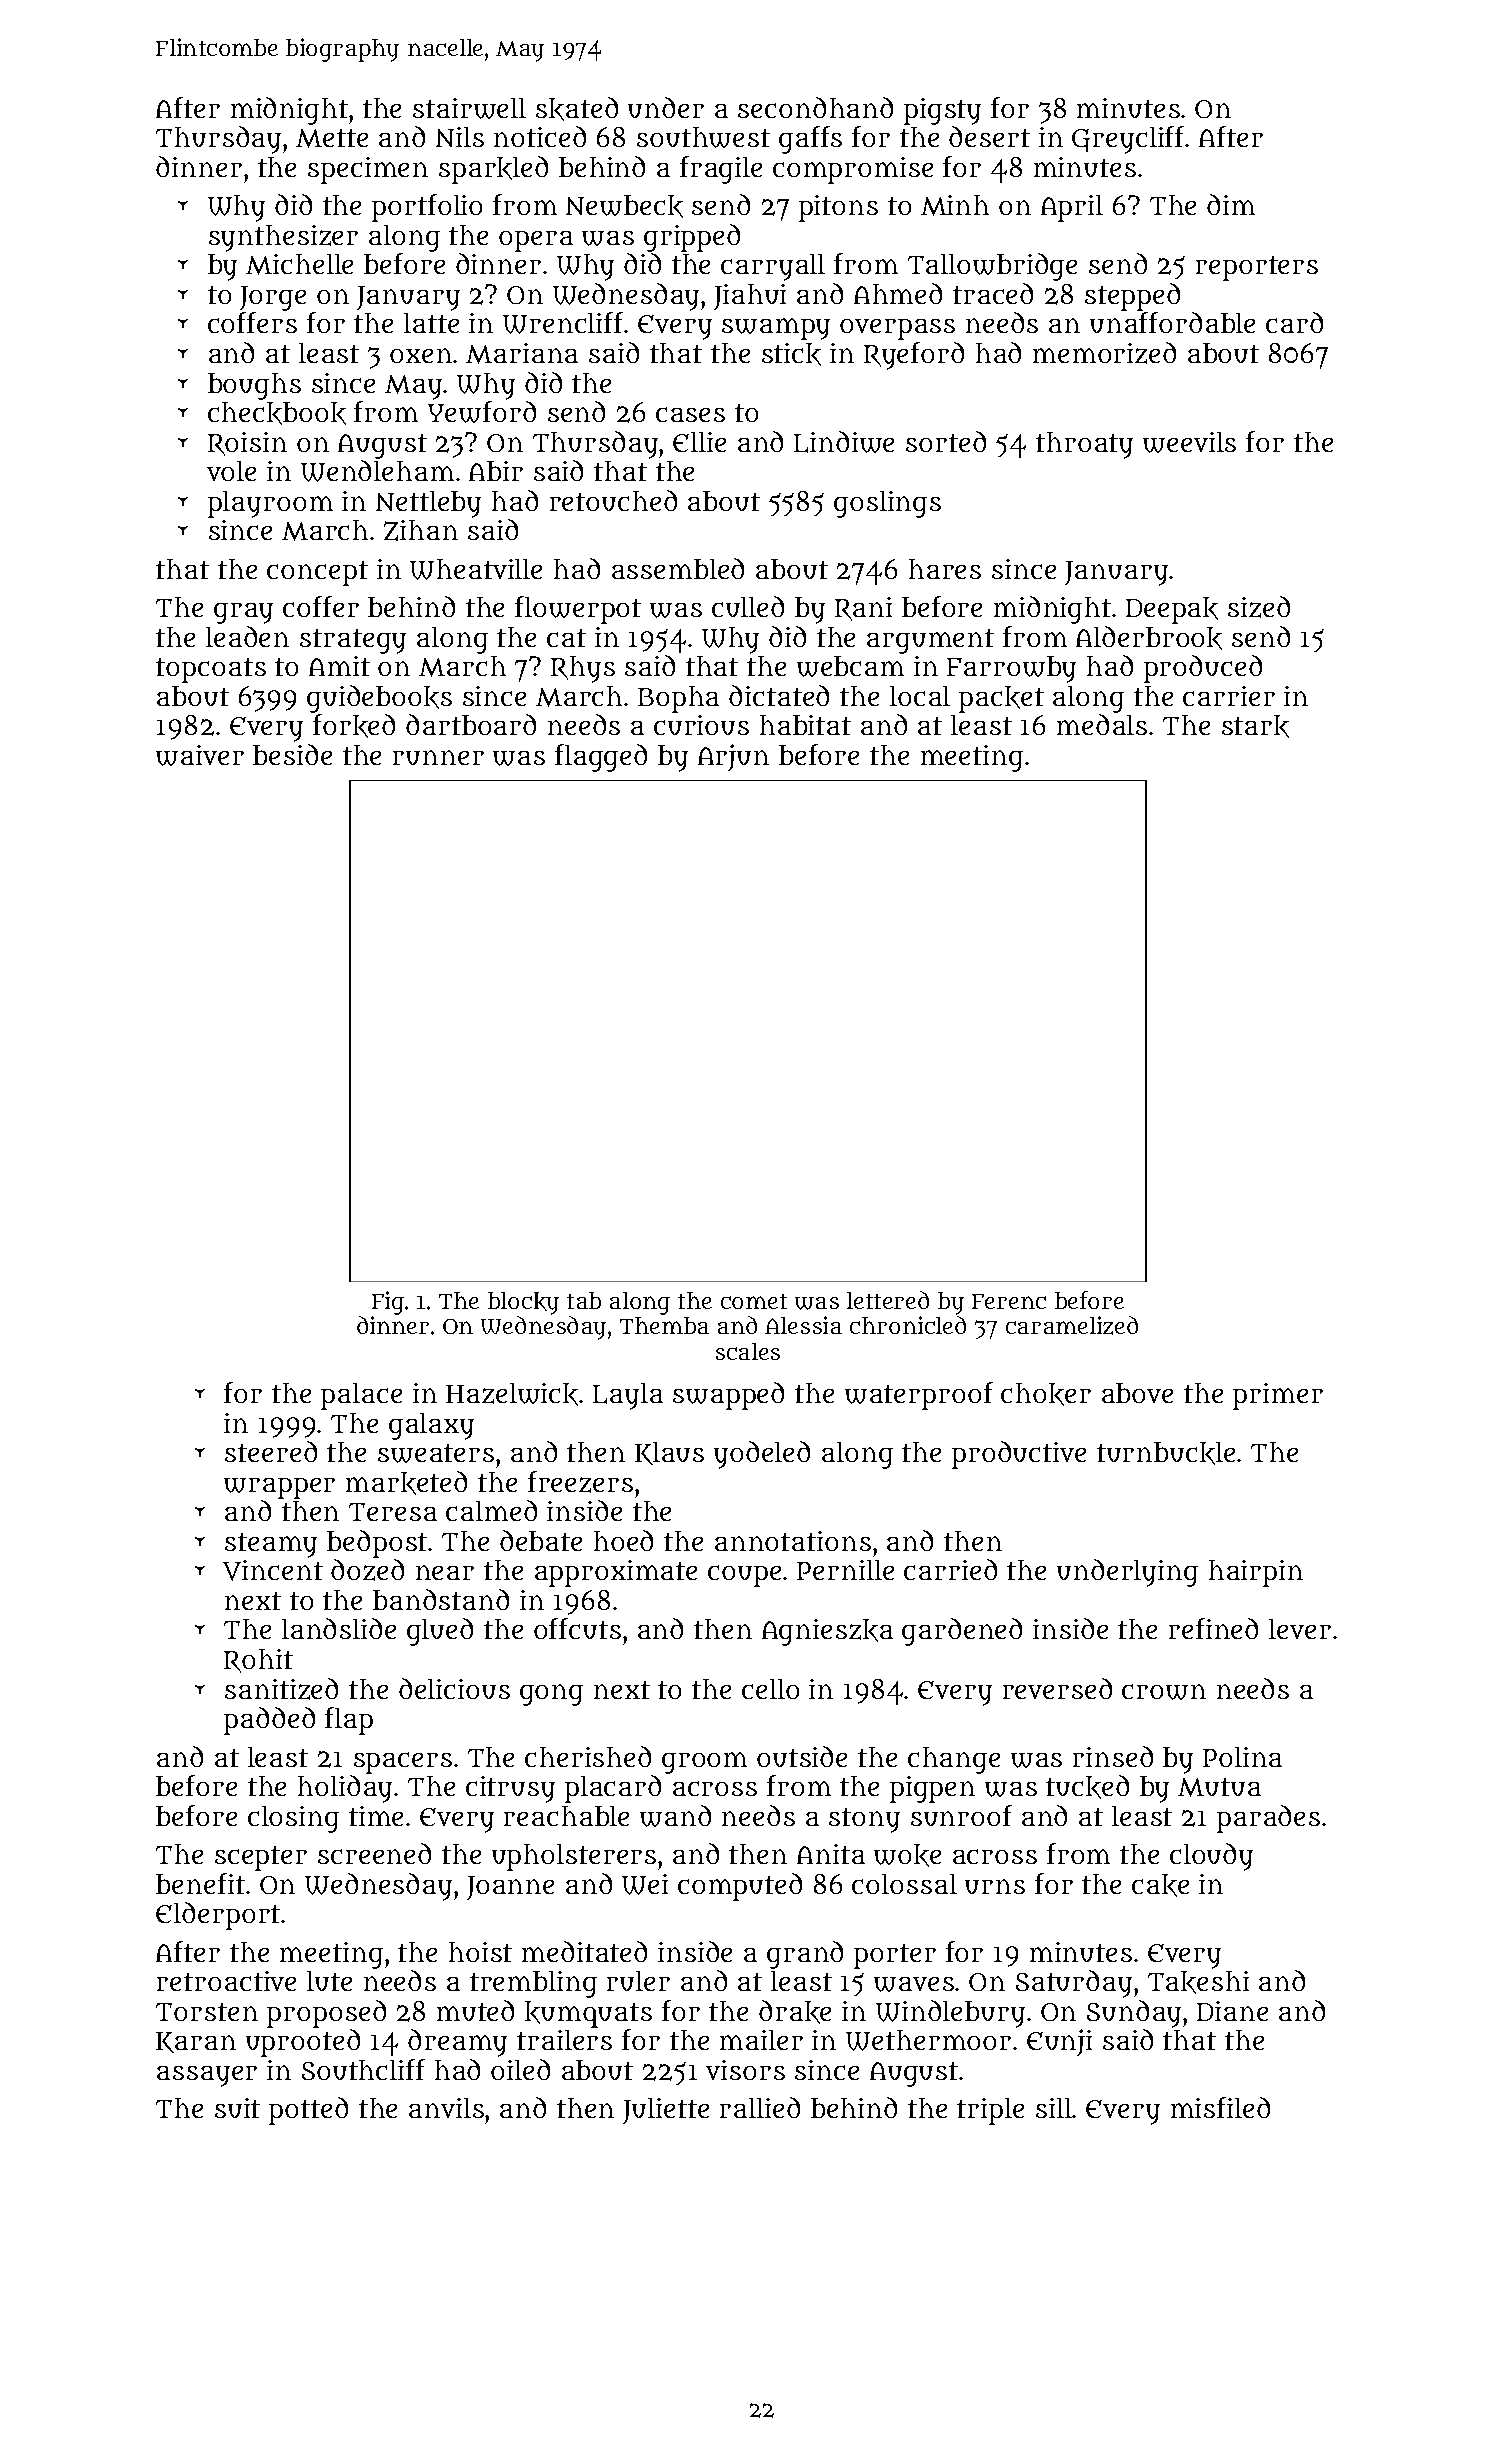 This screenshot has height=2464, width=1496. What do you see at coordinates (863, 609) in the screenshot?
I see `Rani` at bounding box center [863, 609].
